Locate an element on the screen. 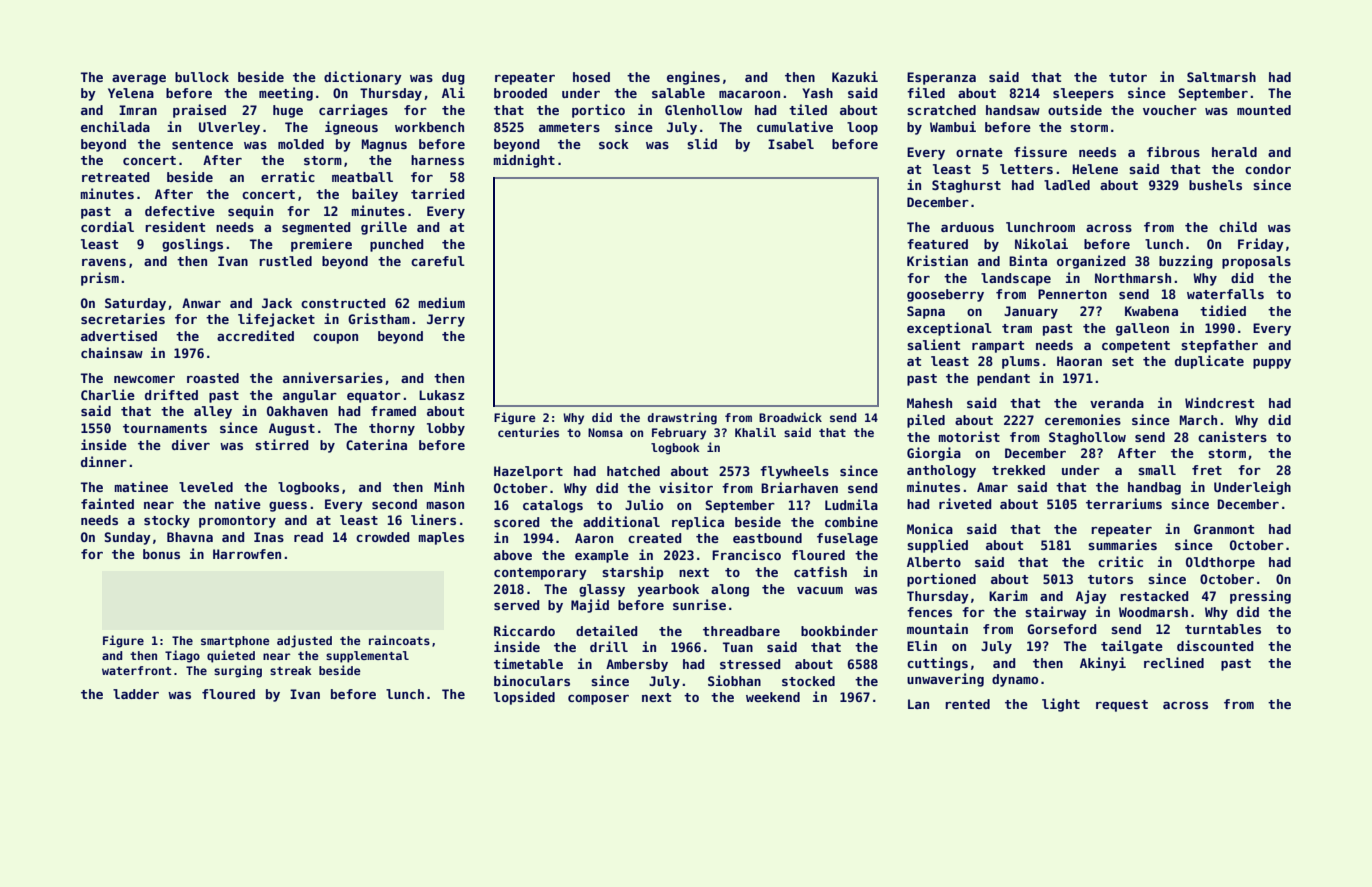 This screenshot has height=887, width=1372. Kristian is located at coordinates (937, 260).
